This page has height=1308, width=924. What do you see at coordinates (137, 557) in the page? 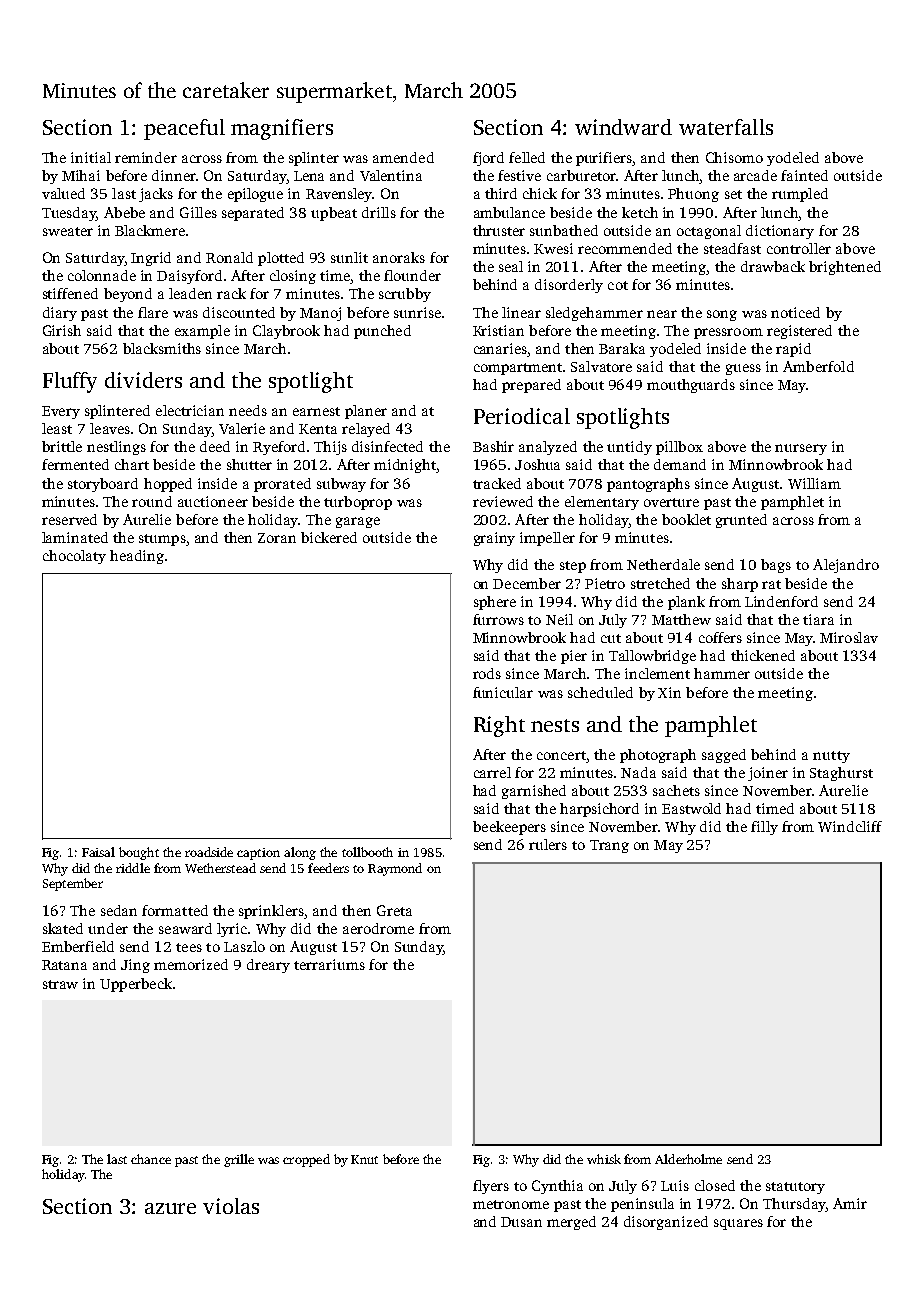
I see `heading` at bounding box center [137, 557].
